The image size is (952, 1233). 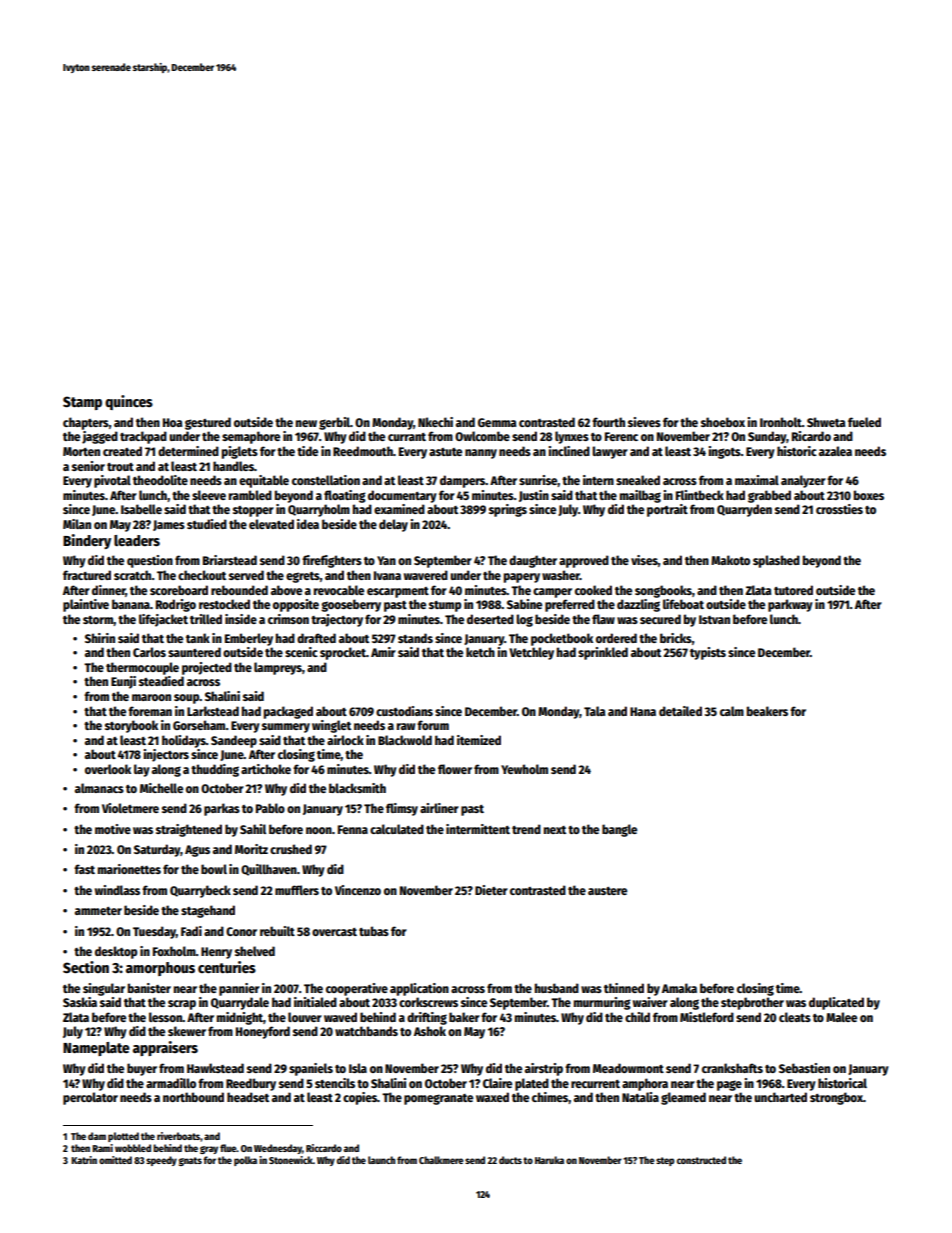 I want to click on storybook, so click(x=131, y=726).
